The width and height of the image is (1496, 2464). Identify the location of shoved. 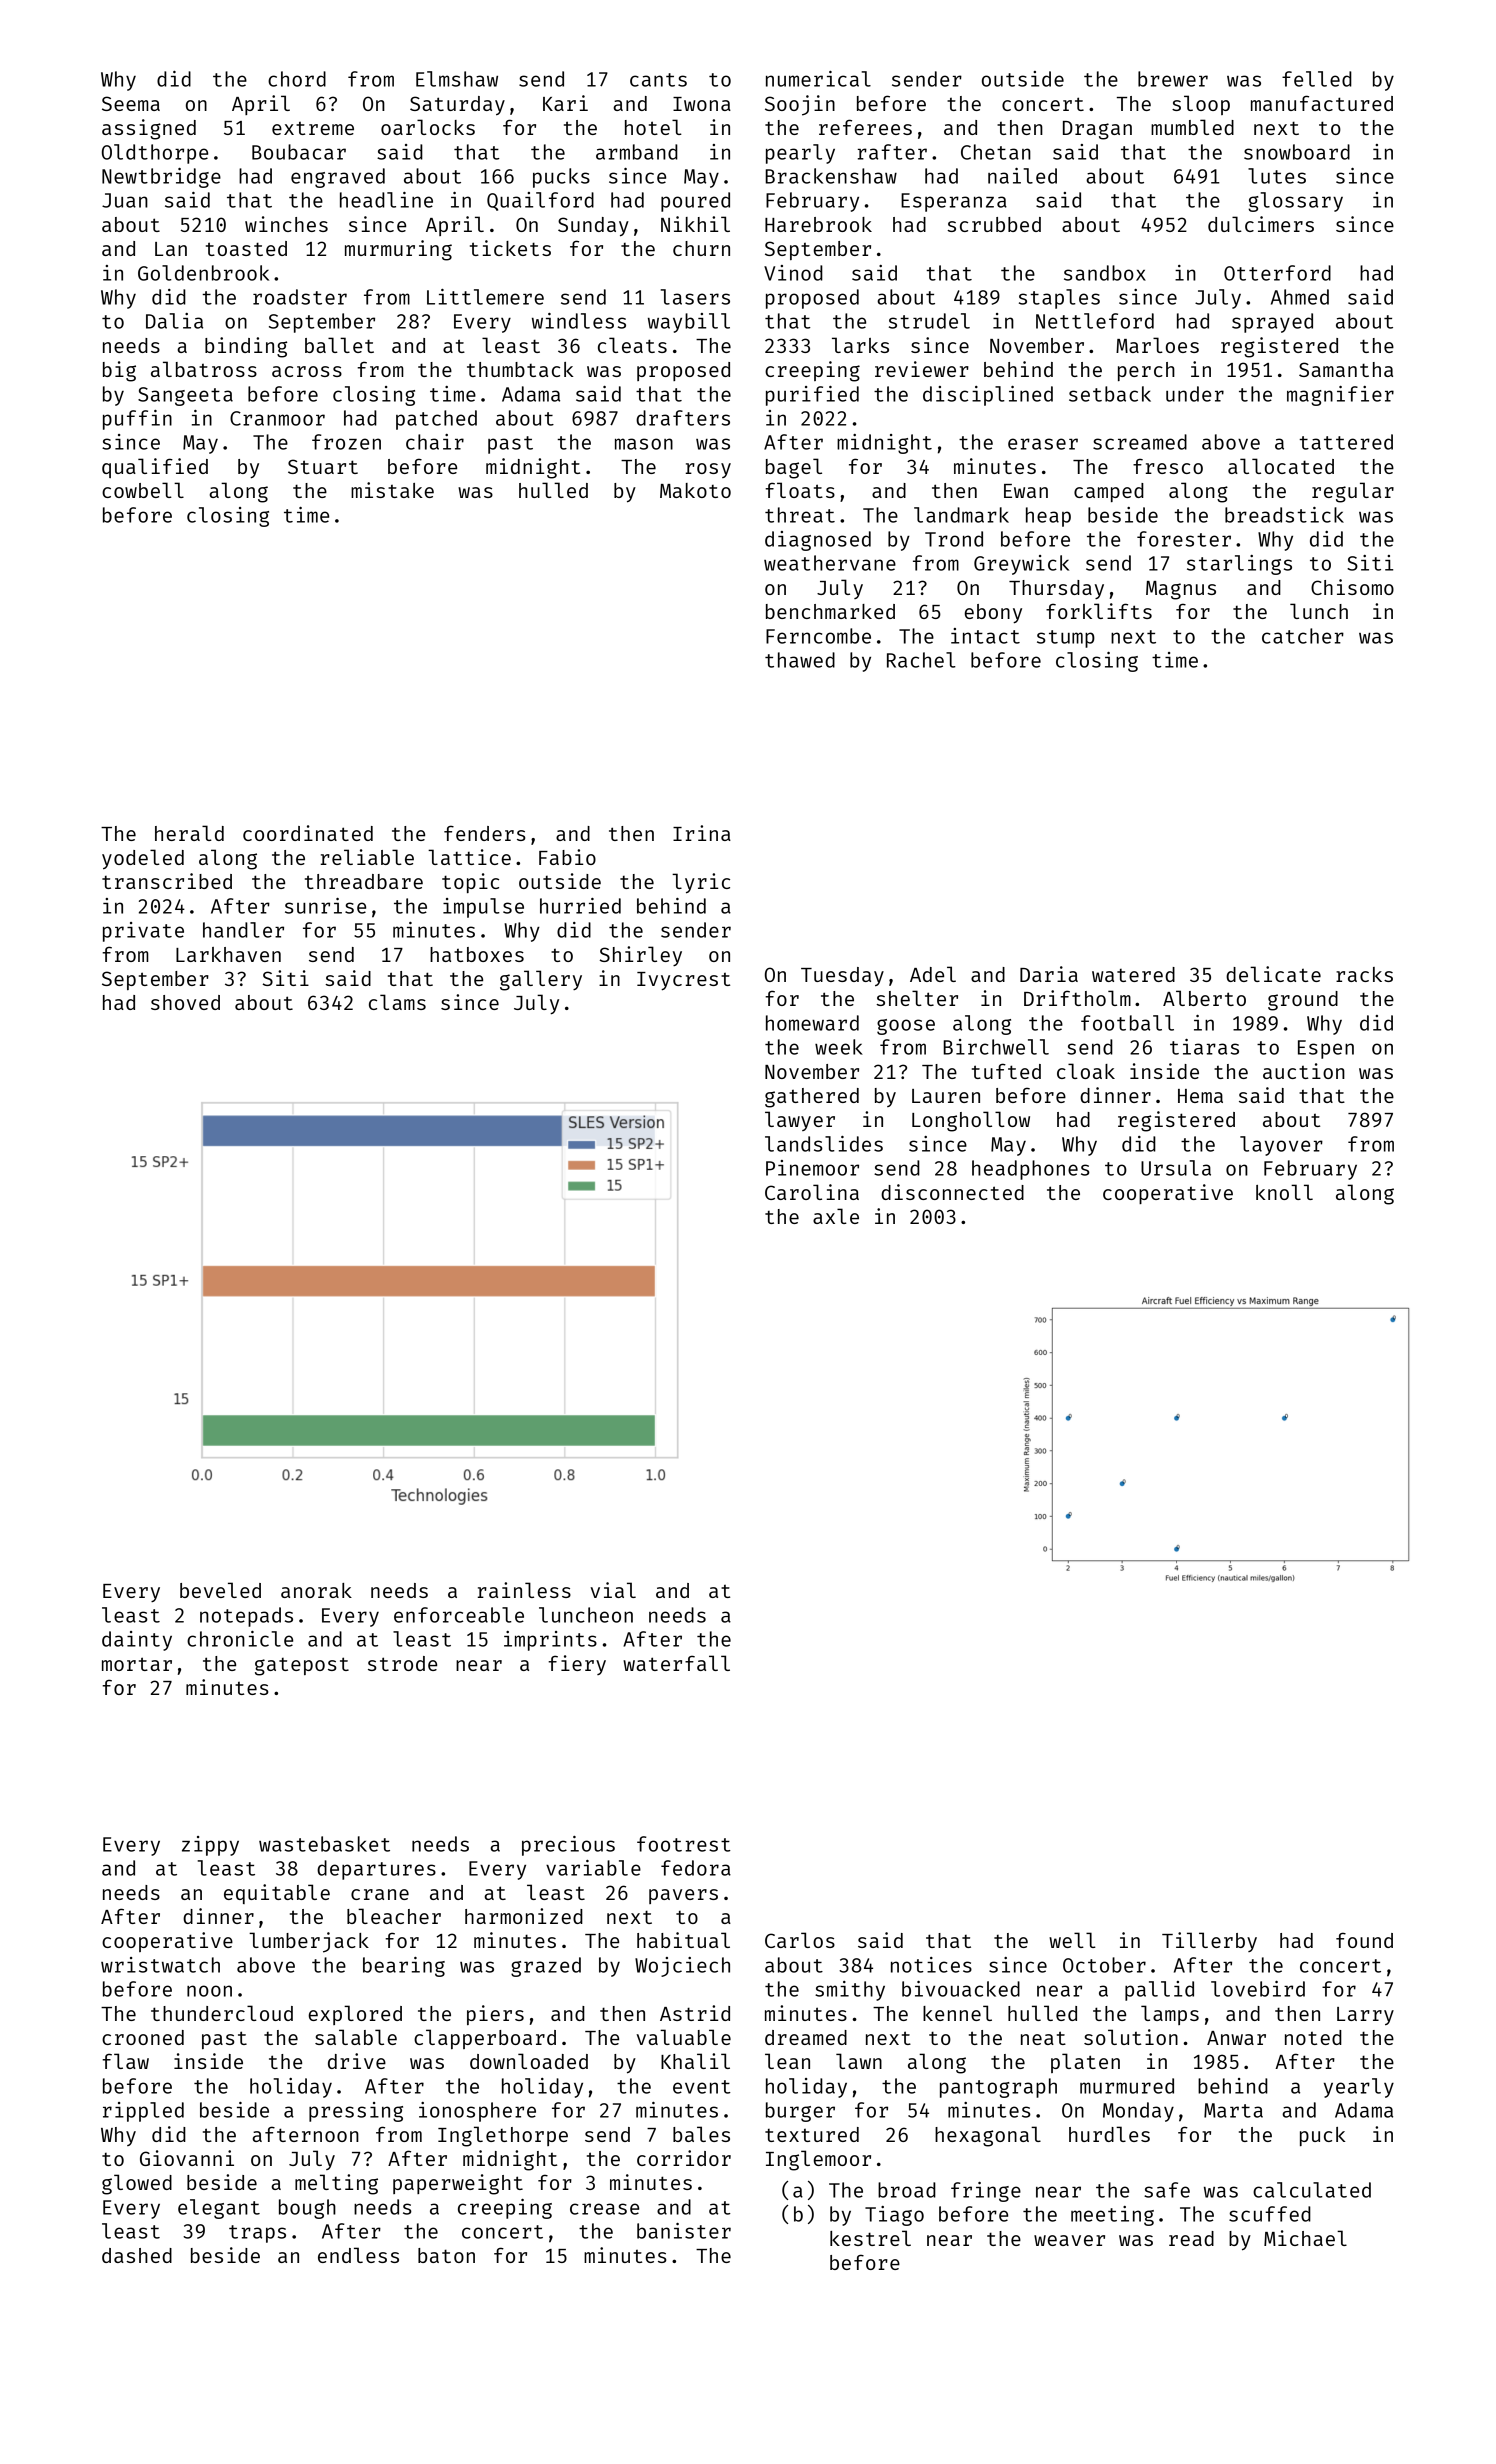
(185, 1002).
